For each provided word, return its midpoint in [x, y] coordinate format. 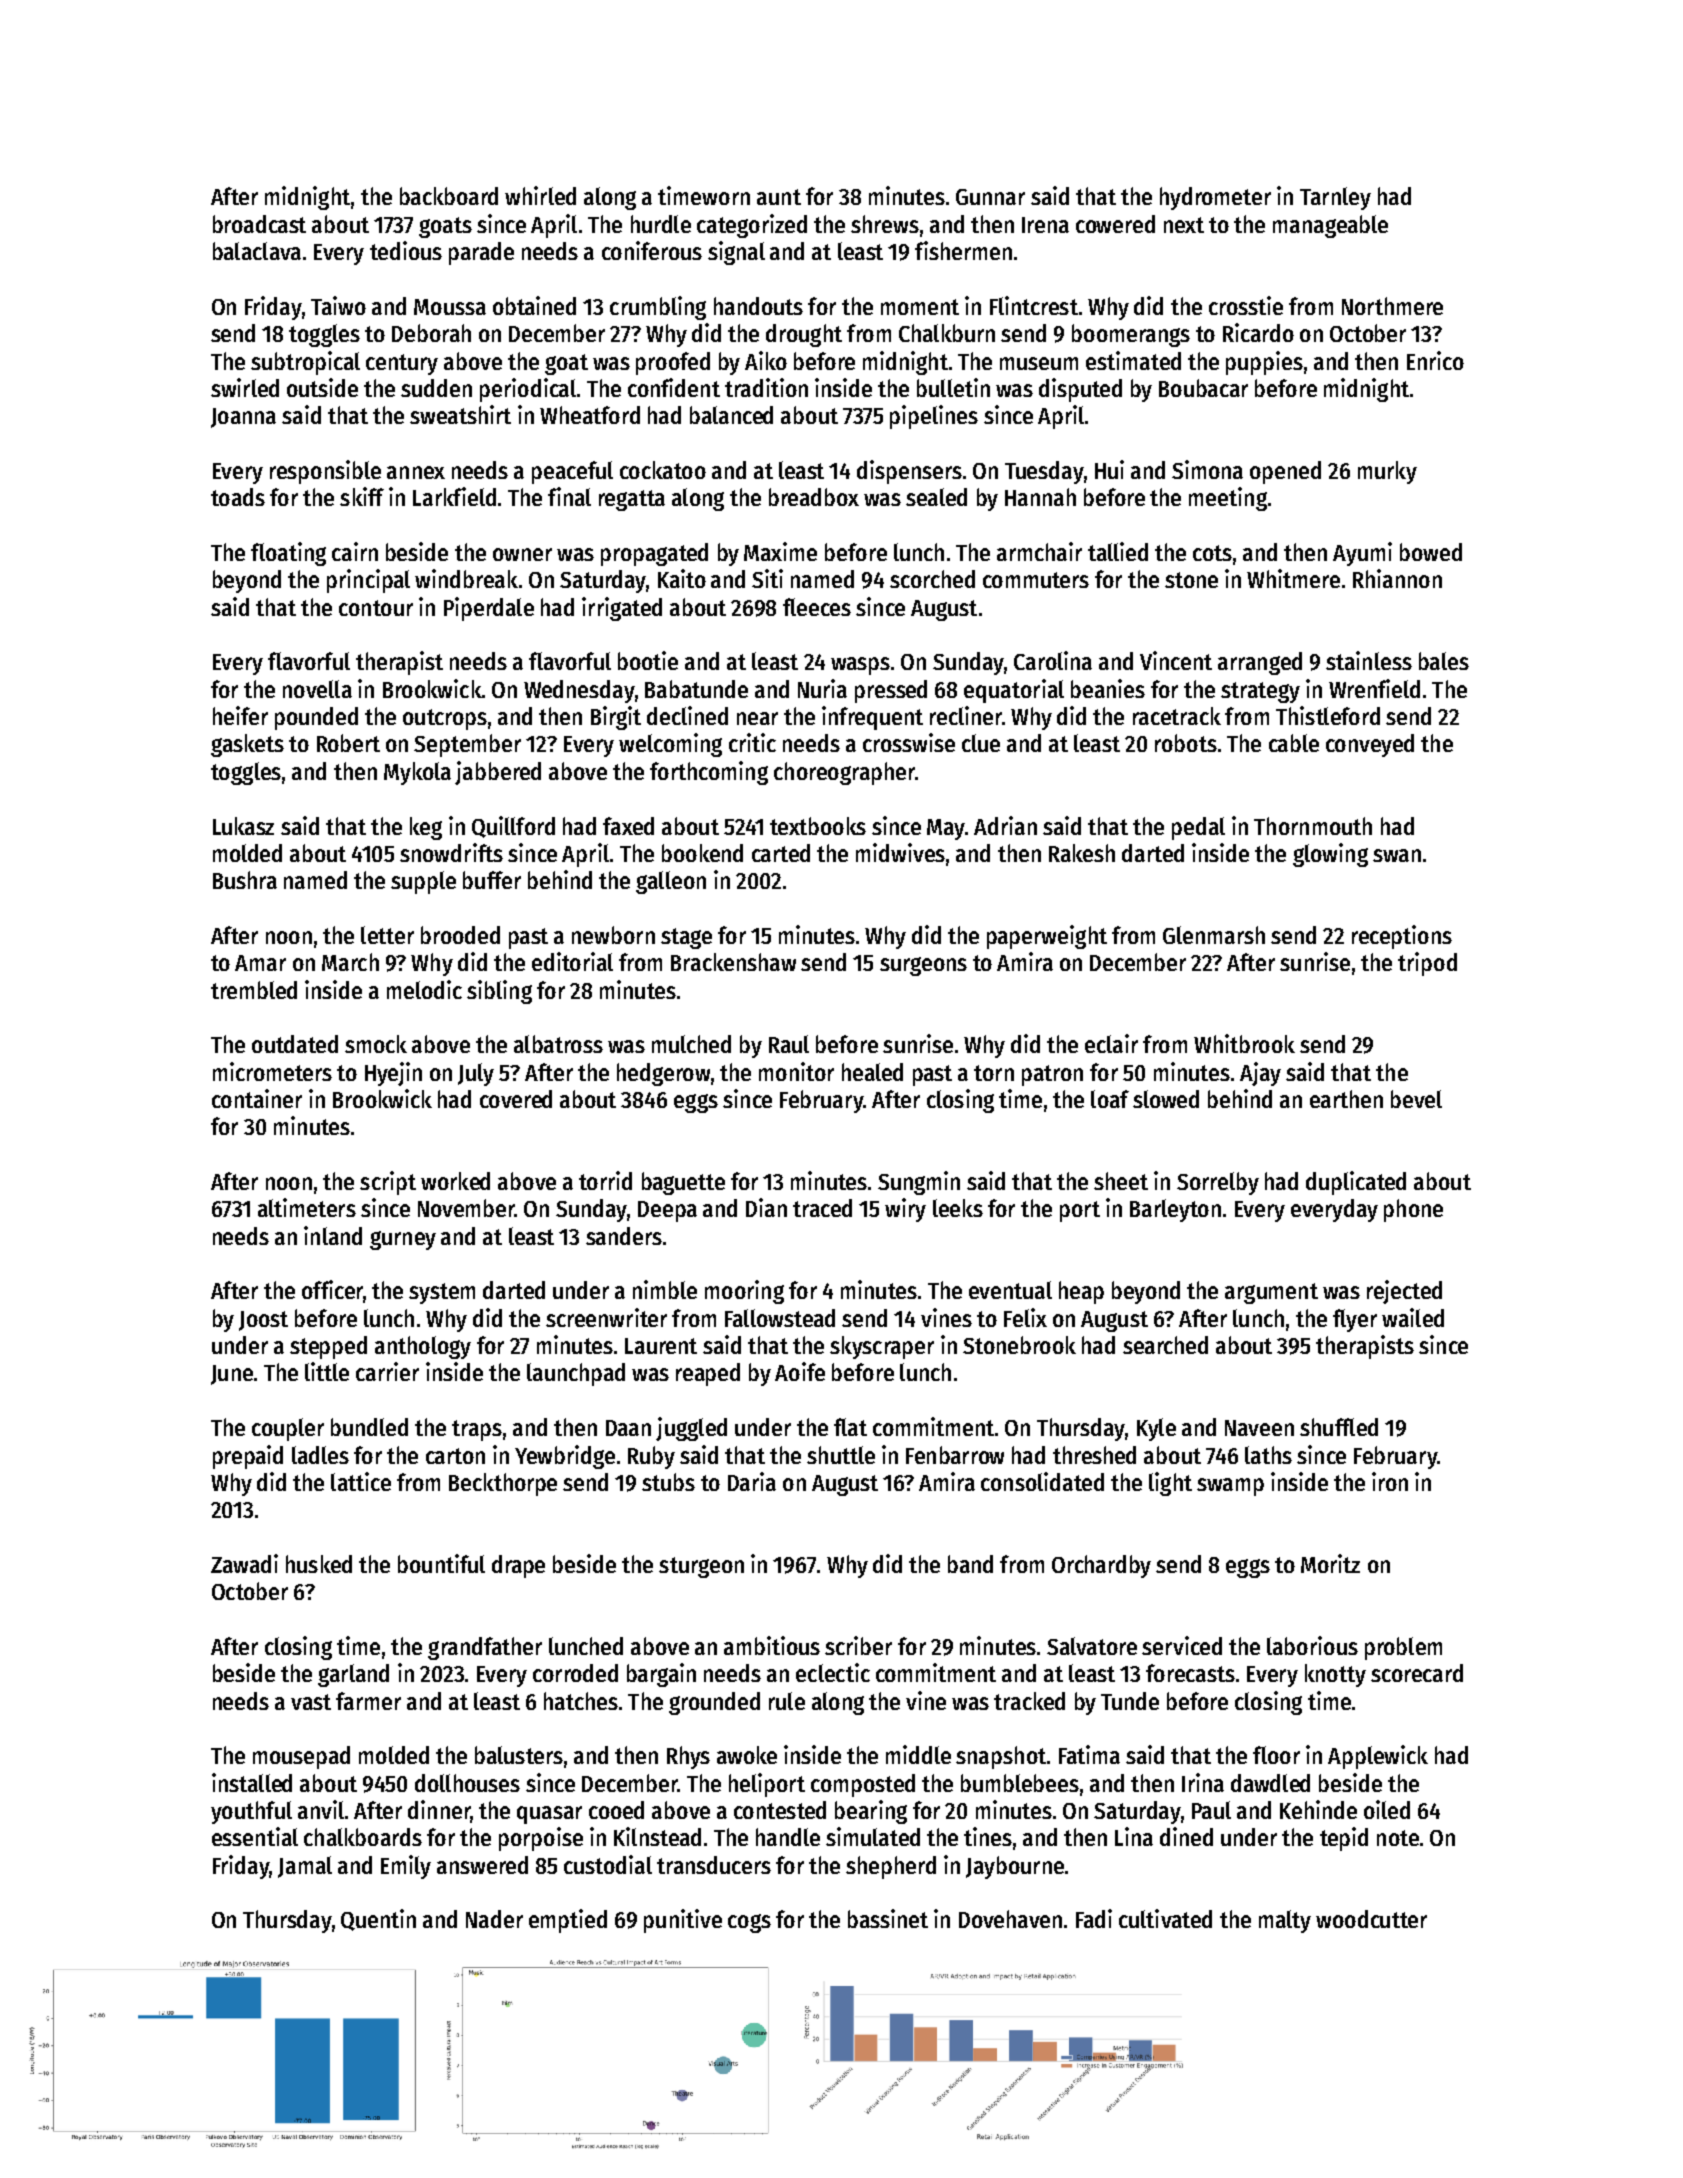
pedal [1198, 828]
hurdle [661, 224]
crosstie [1246, 305]
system [442, 1293]
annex [416, 472]
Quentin [378, 1920]
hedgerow [663, 1074]
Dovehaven [1010, 1919]
